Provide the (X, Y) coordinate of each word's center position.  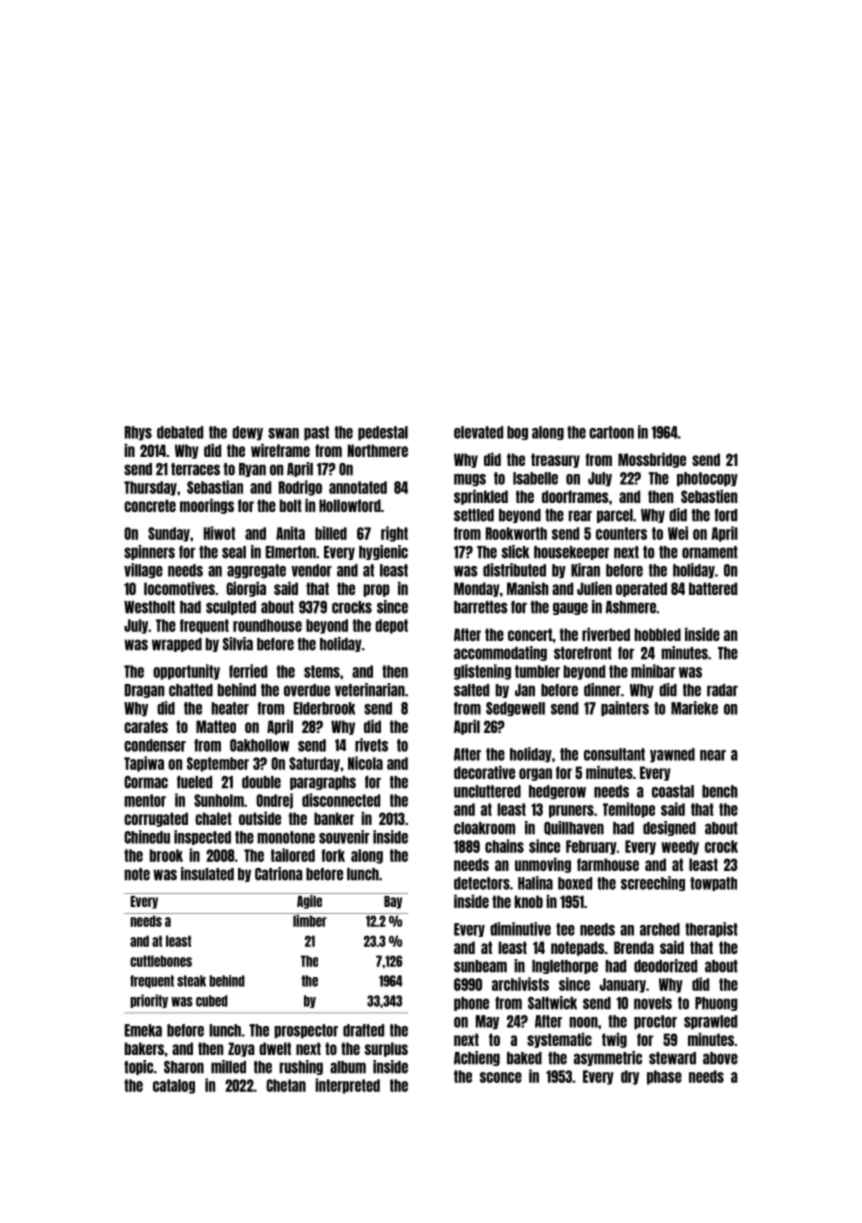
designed (669, 828)
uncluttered (487, 791)
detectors (482, 883)
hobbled (657, 634)
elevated (478, 432)
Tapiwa (144, 764)
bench (720, 791)
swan (283, 433)
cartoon (611, 432)
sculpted (231, 608)
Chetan (286, 1085)
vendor (311, 570)
